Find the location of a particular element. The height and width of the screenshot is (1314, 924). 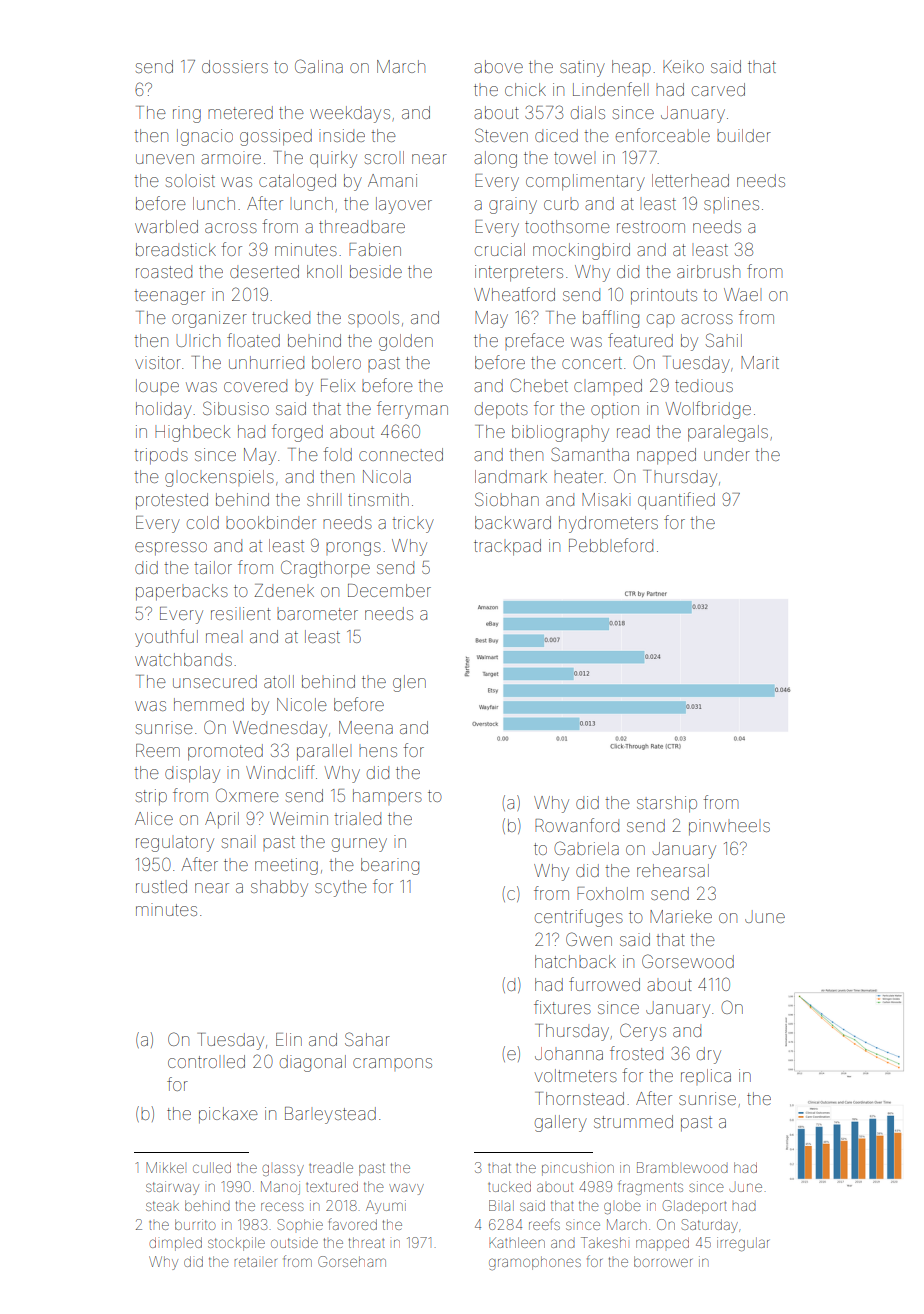

Wael is located at coordinates (741, 294).
